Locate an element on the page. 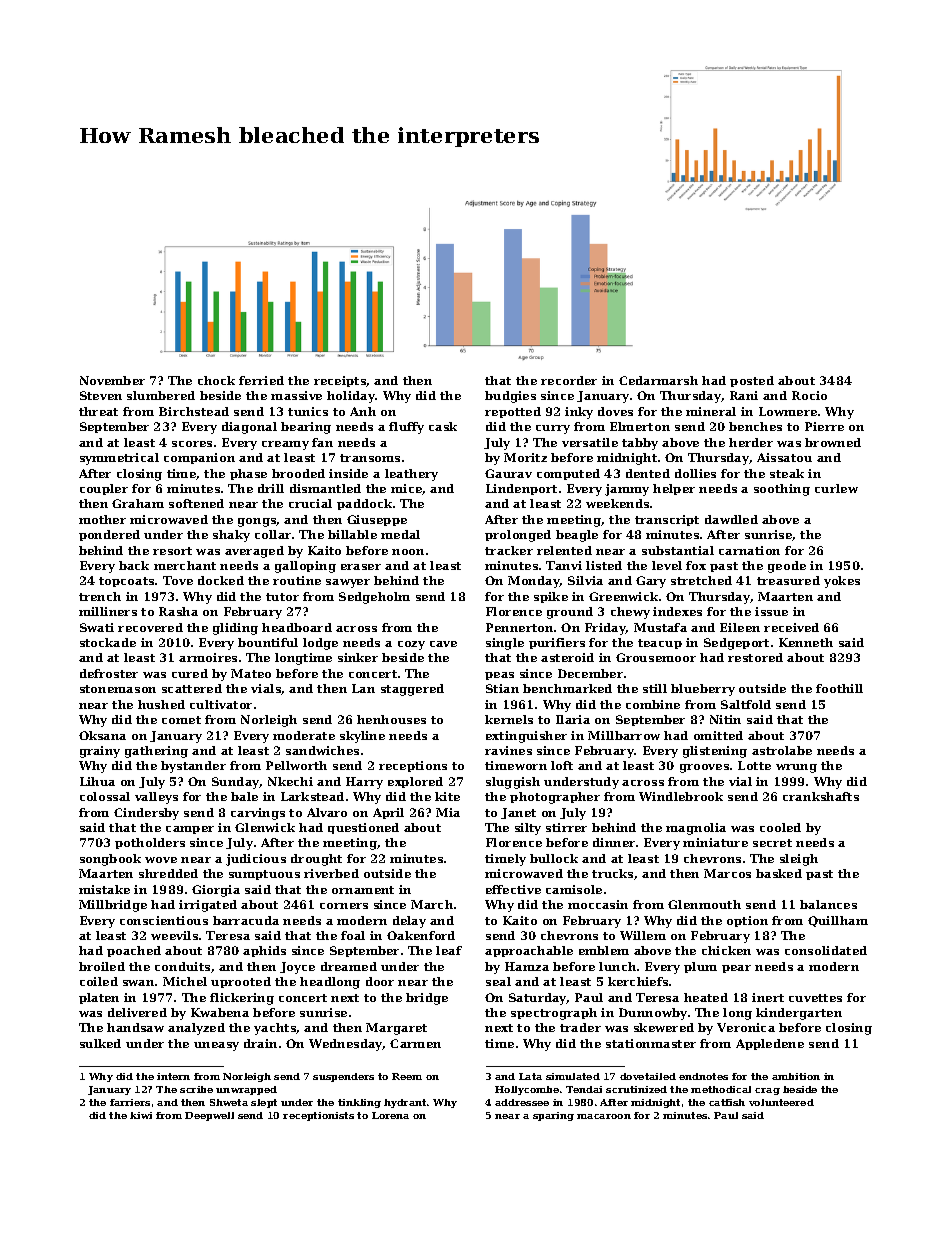  Reem is located at coordinates (407, 1076).
